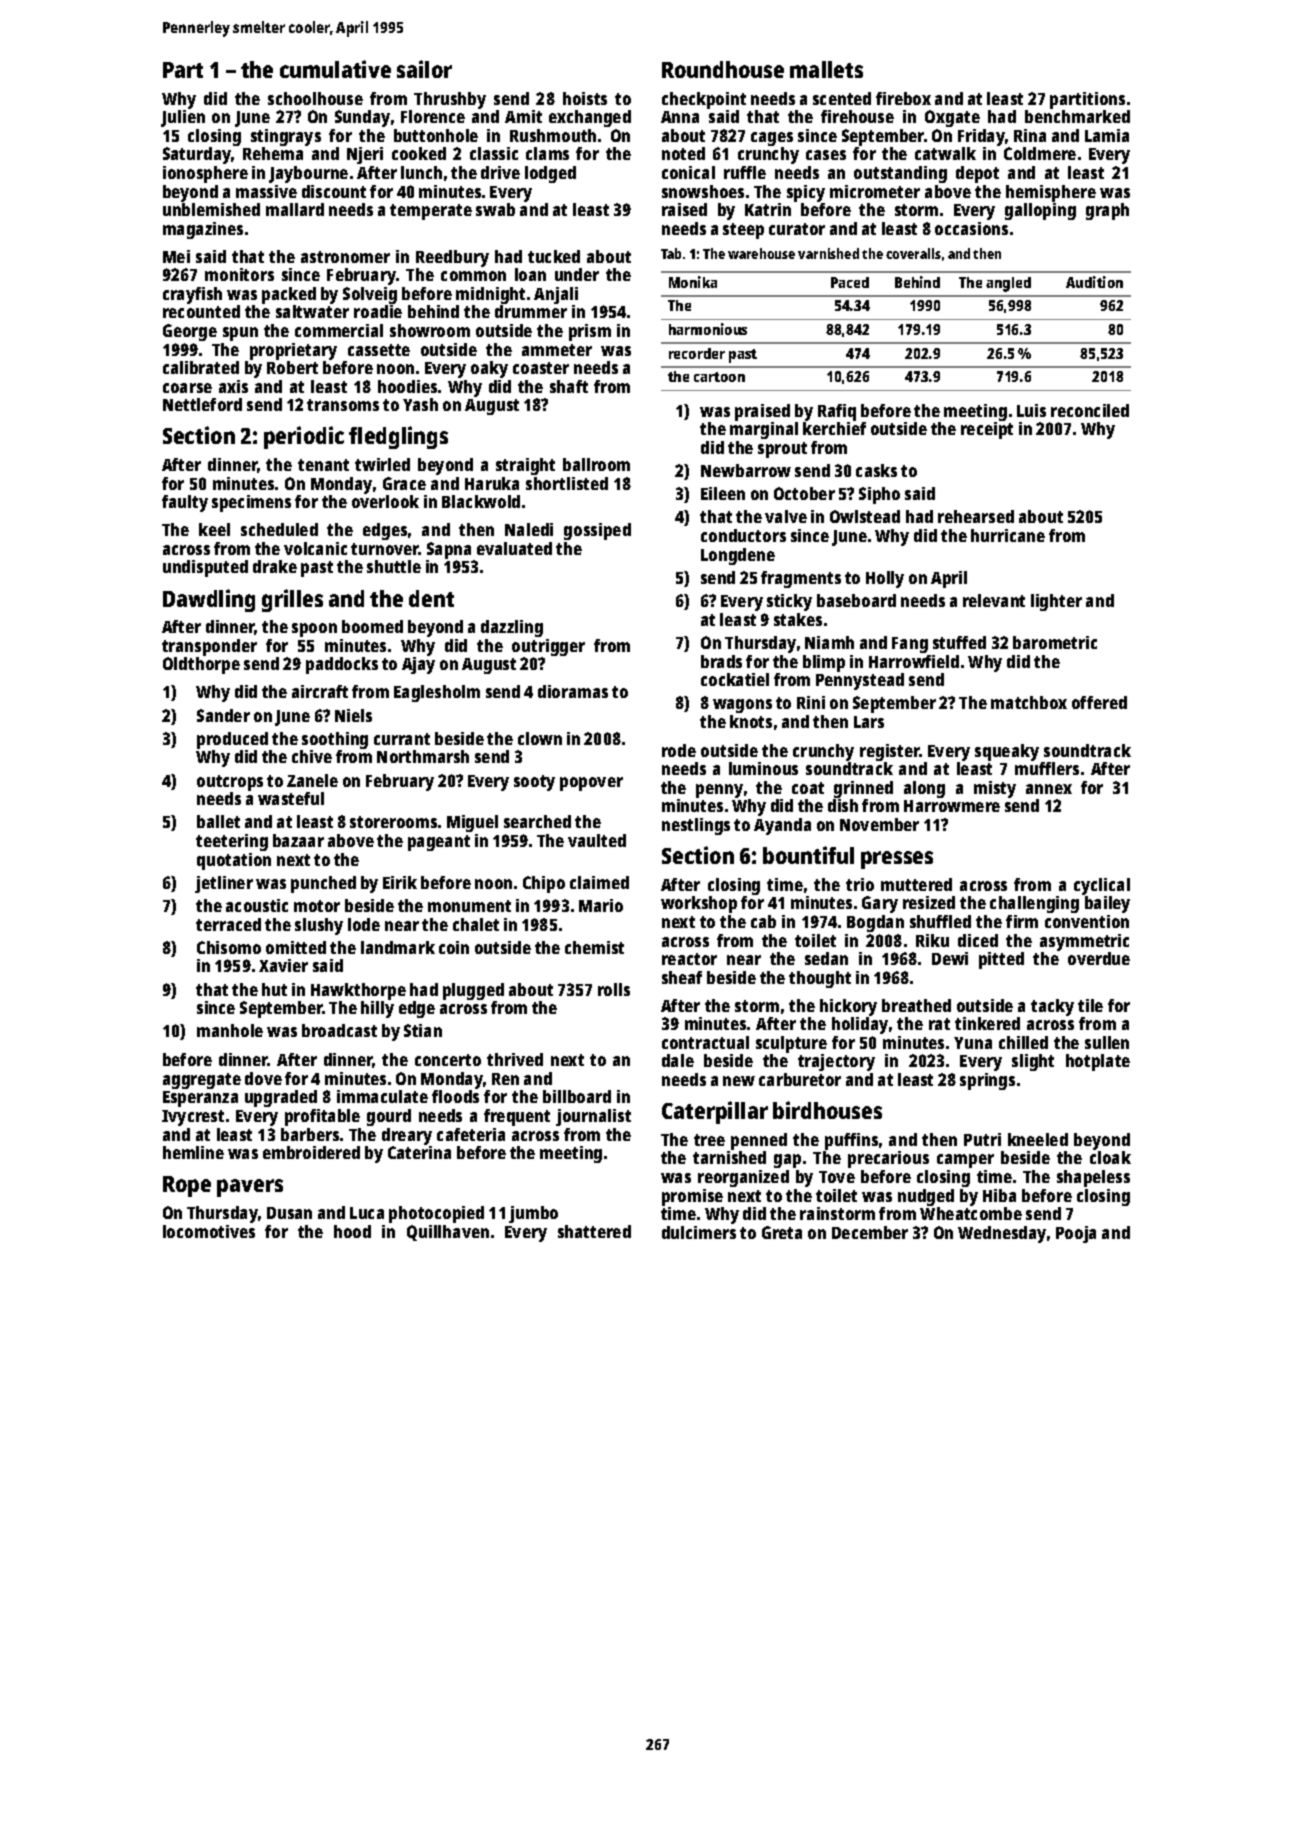 This document has width=1293, height=1828. What do you see at coordinates (768, 209) in the document?
I see `Katrin` at bounding box center [768, 209].
